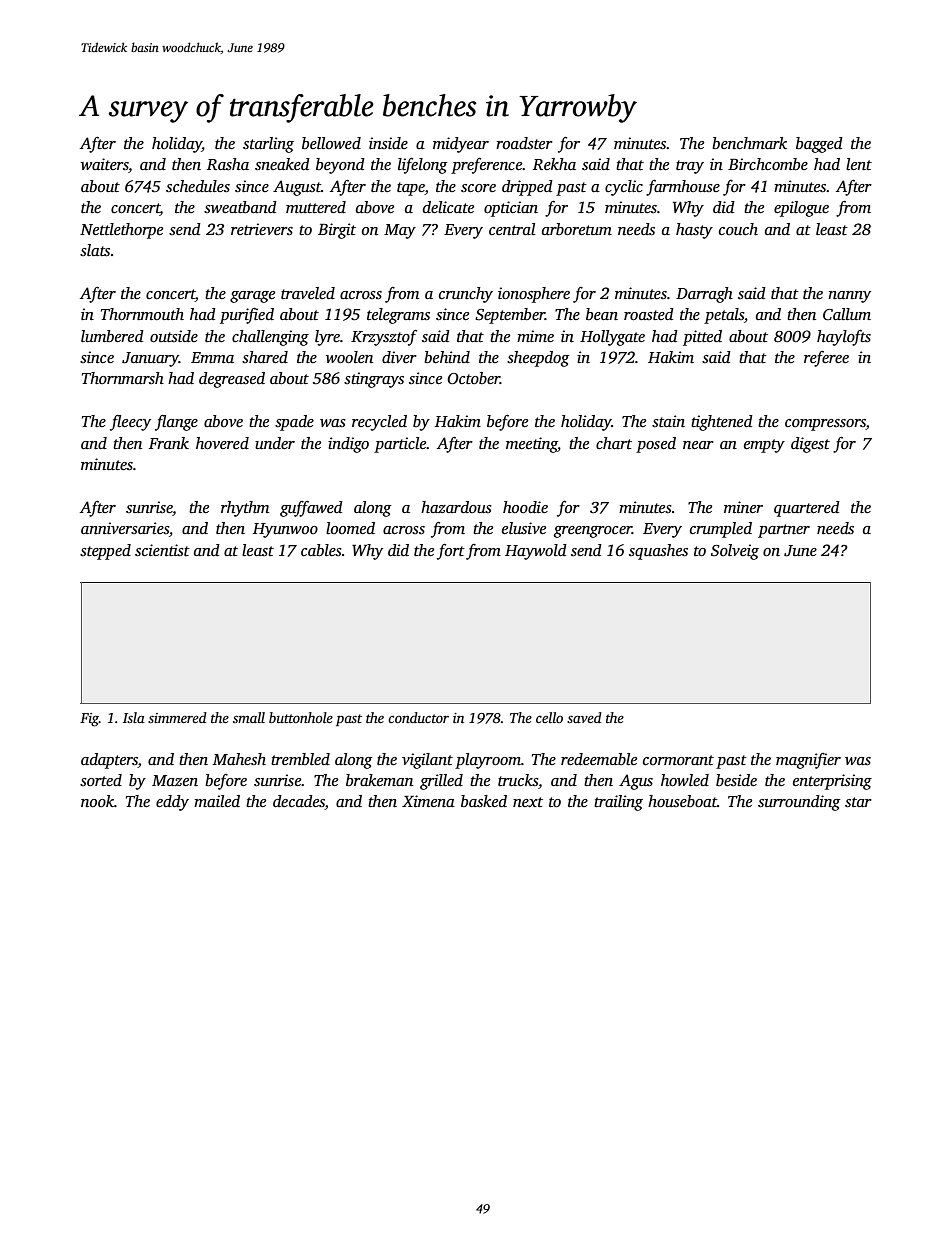  Describe the element at coordinates (125, 528) in the image. I see `anniversaries` at that location.
